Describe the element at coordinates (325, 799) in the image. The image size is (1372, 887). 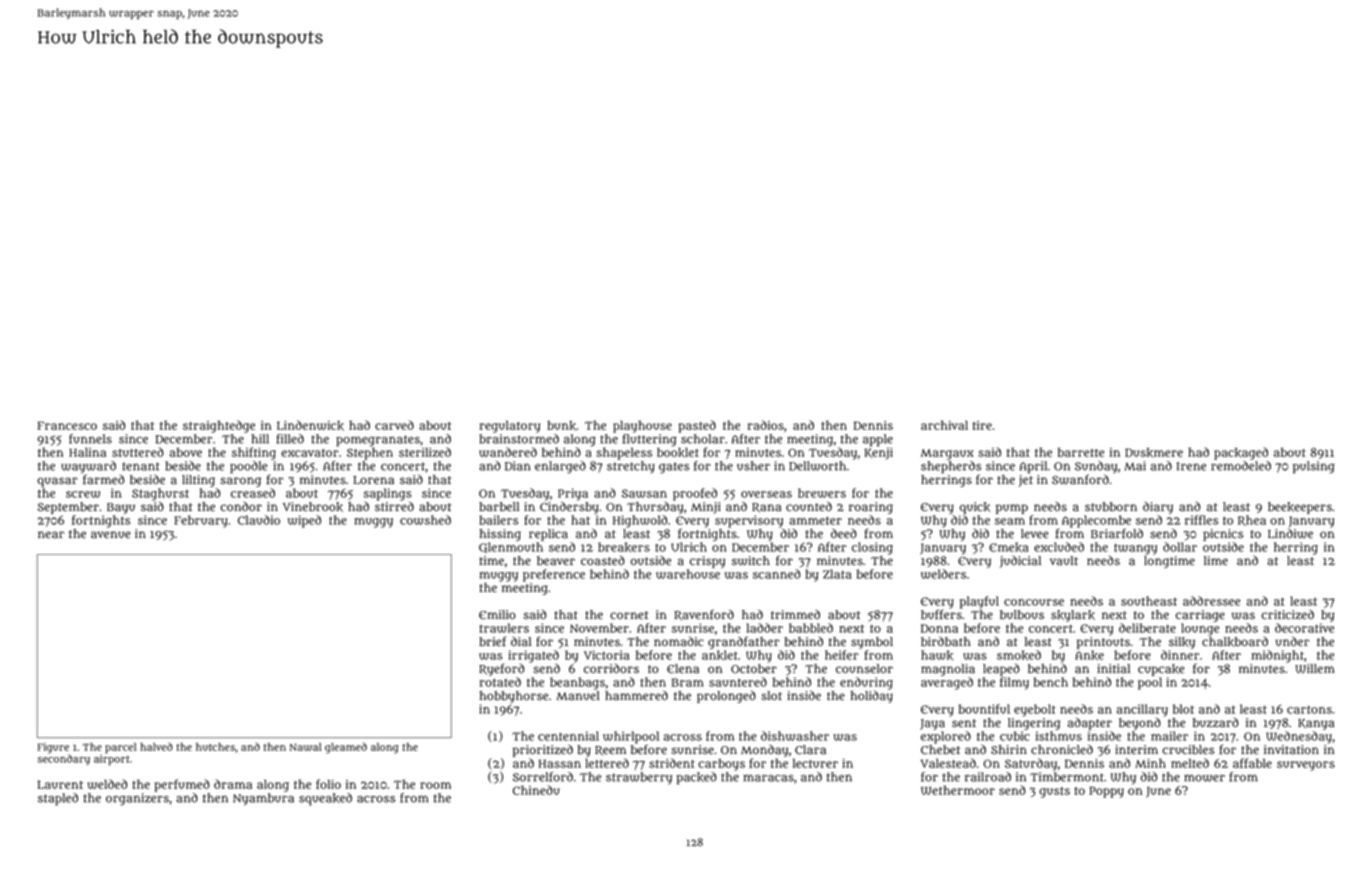
I see `squeaked` at that location.
